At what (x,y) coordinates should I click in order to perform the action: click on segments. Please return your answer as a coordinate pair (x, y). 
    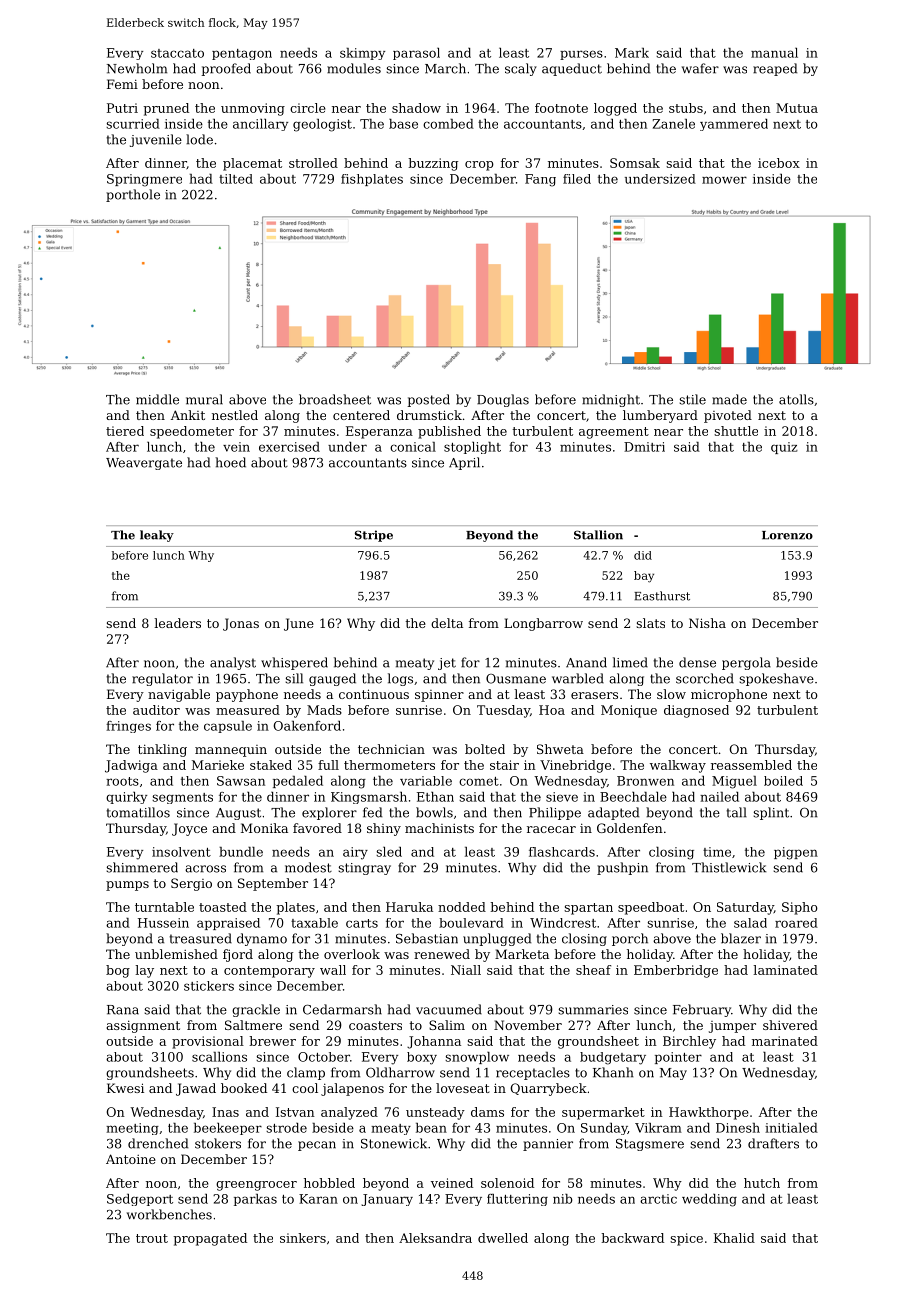
    Looking at the image, I should click on (182, 798).
